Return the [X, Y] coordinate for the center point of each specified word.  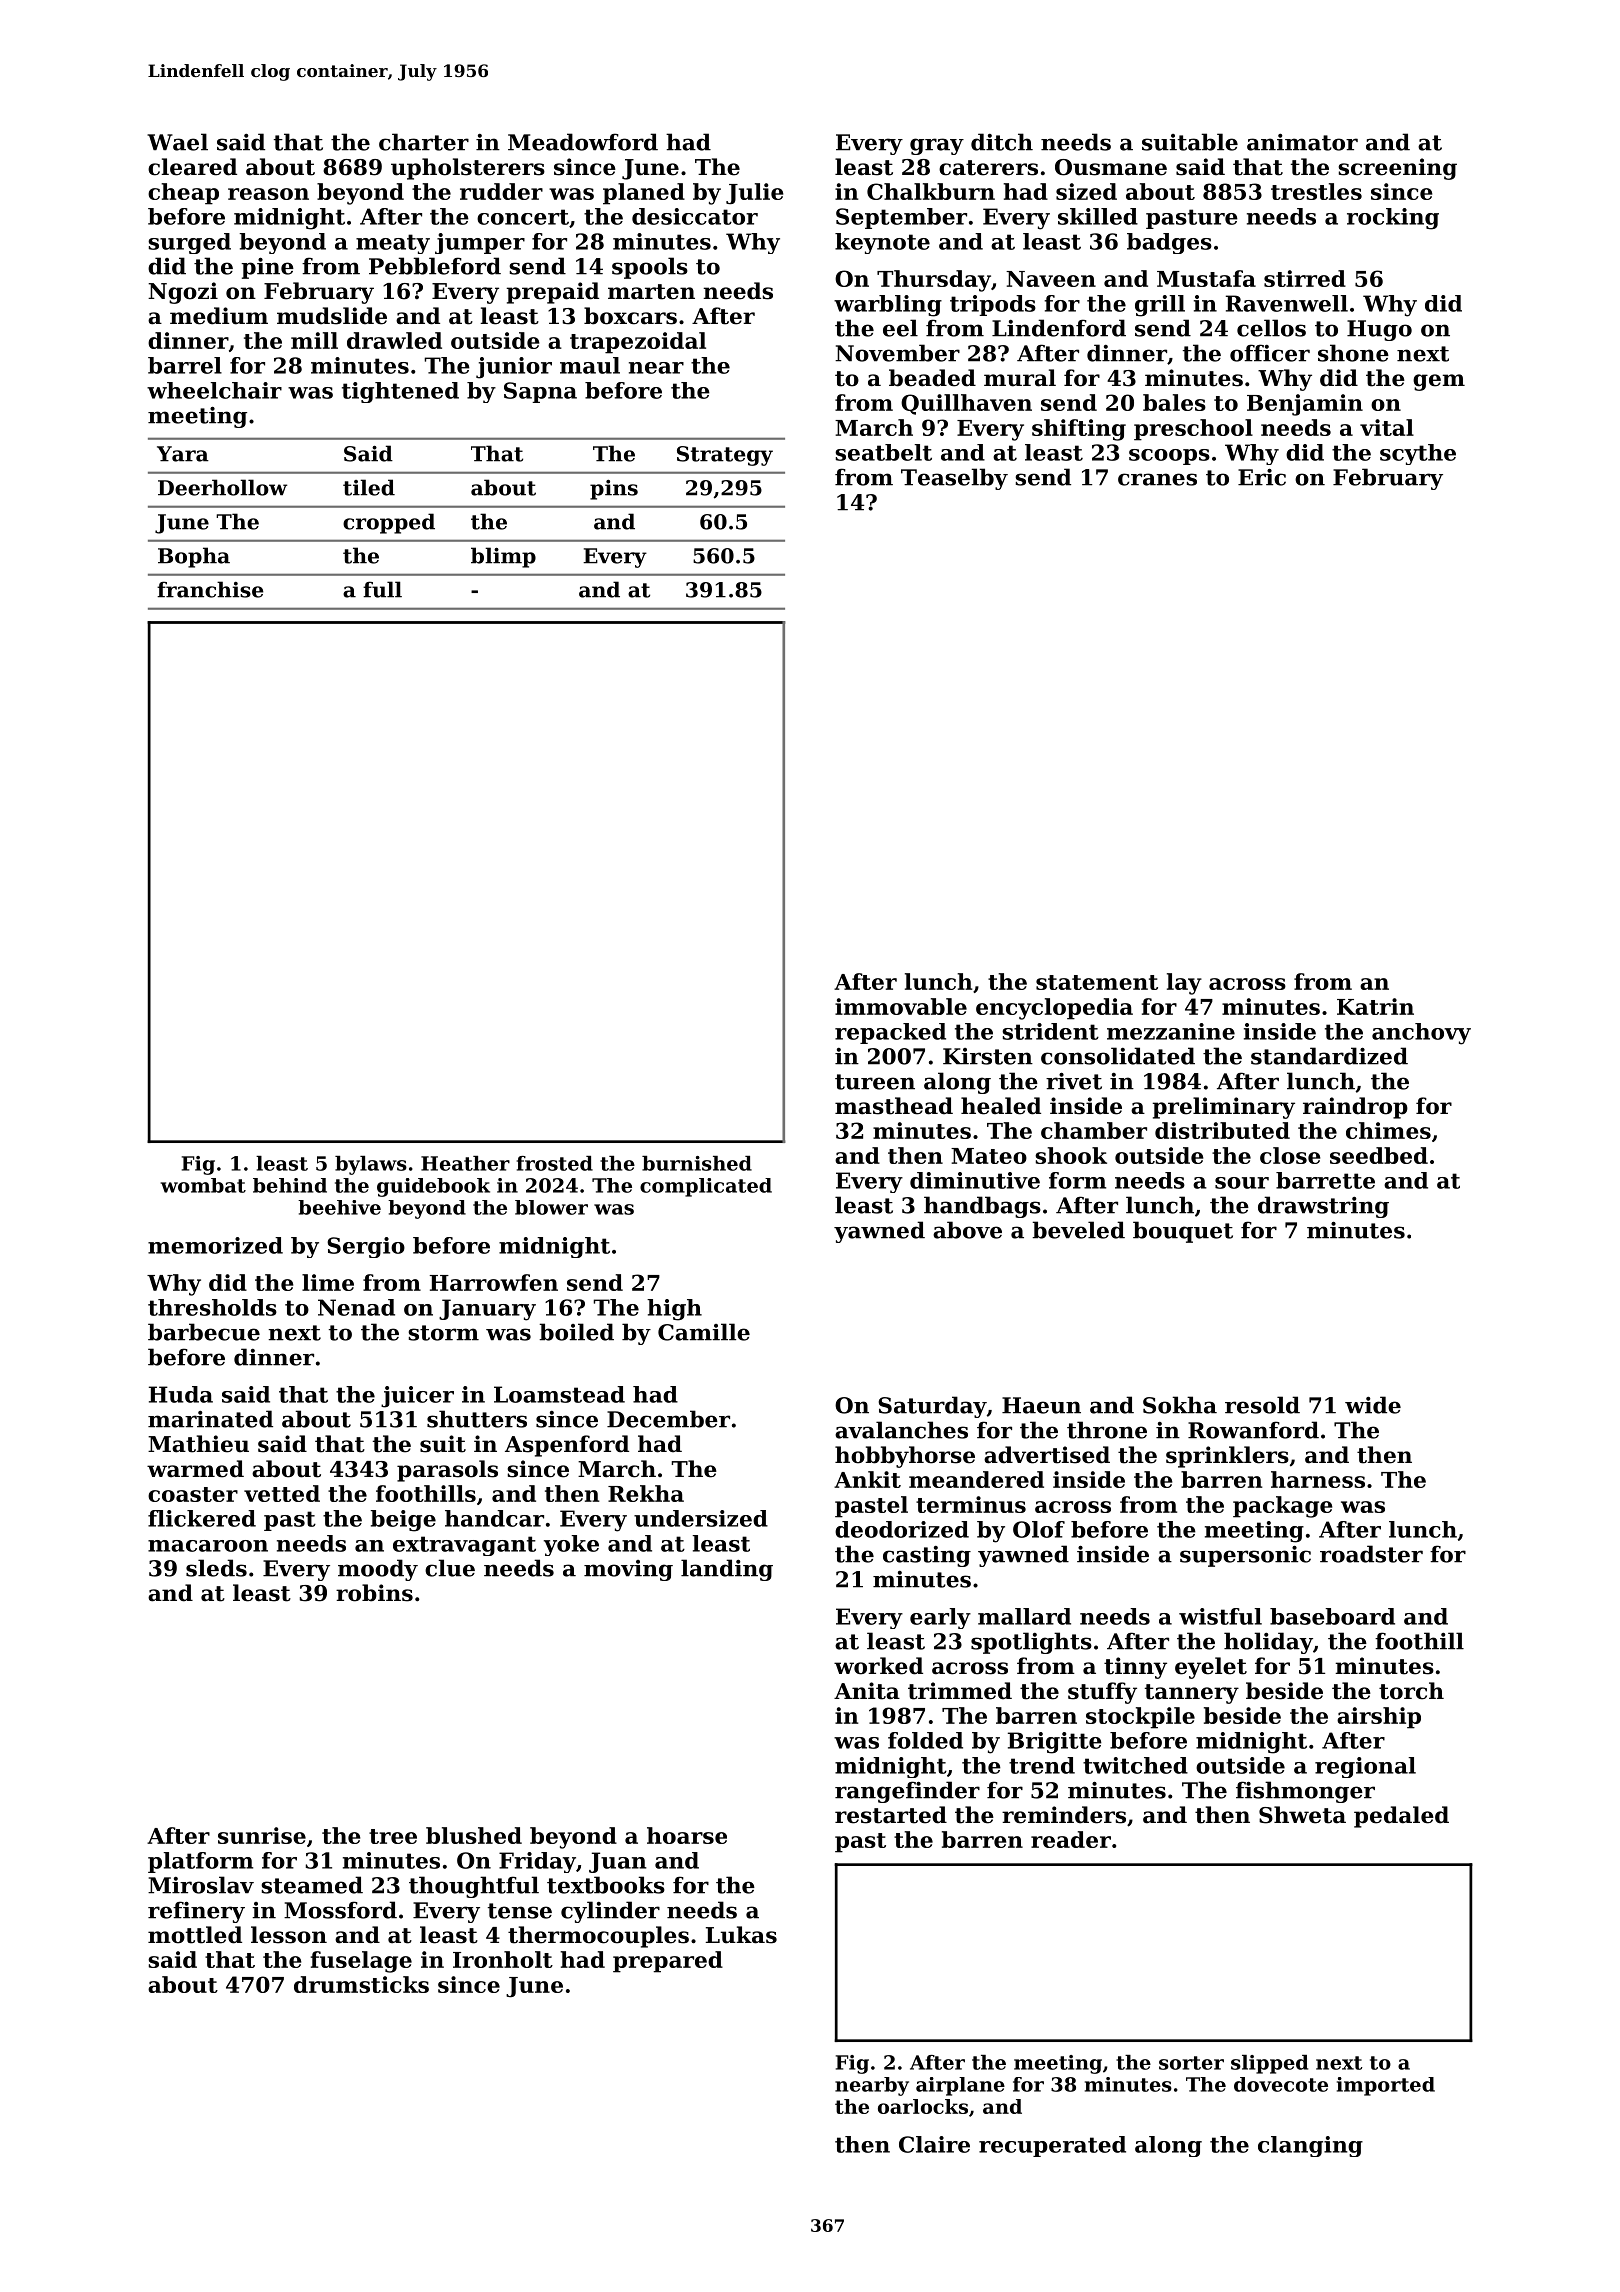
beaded [932, 378]
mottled [195, 1935]
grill [1160, 306]
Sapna [540, 392]
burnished [697, 1163]
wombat [203, 1185]
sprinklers [1227, 1457]
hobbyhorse [905, 1457]
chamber [1094, 1130]
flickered [202, 1518]
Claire [934, 2144]
